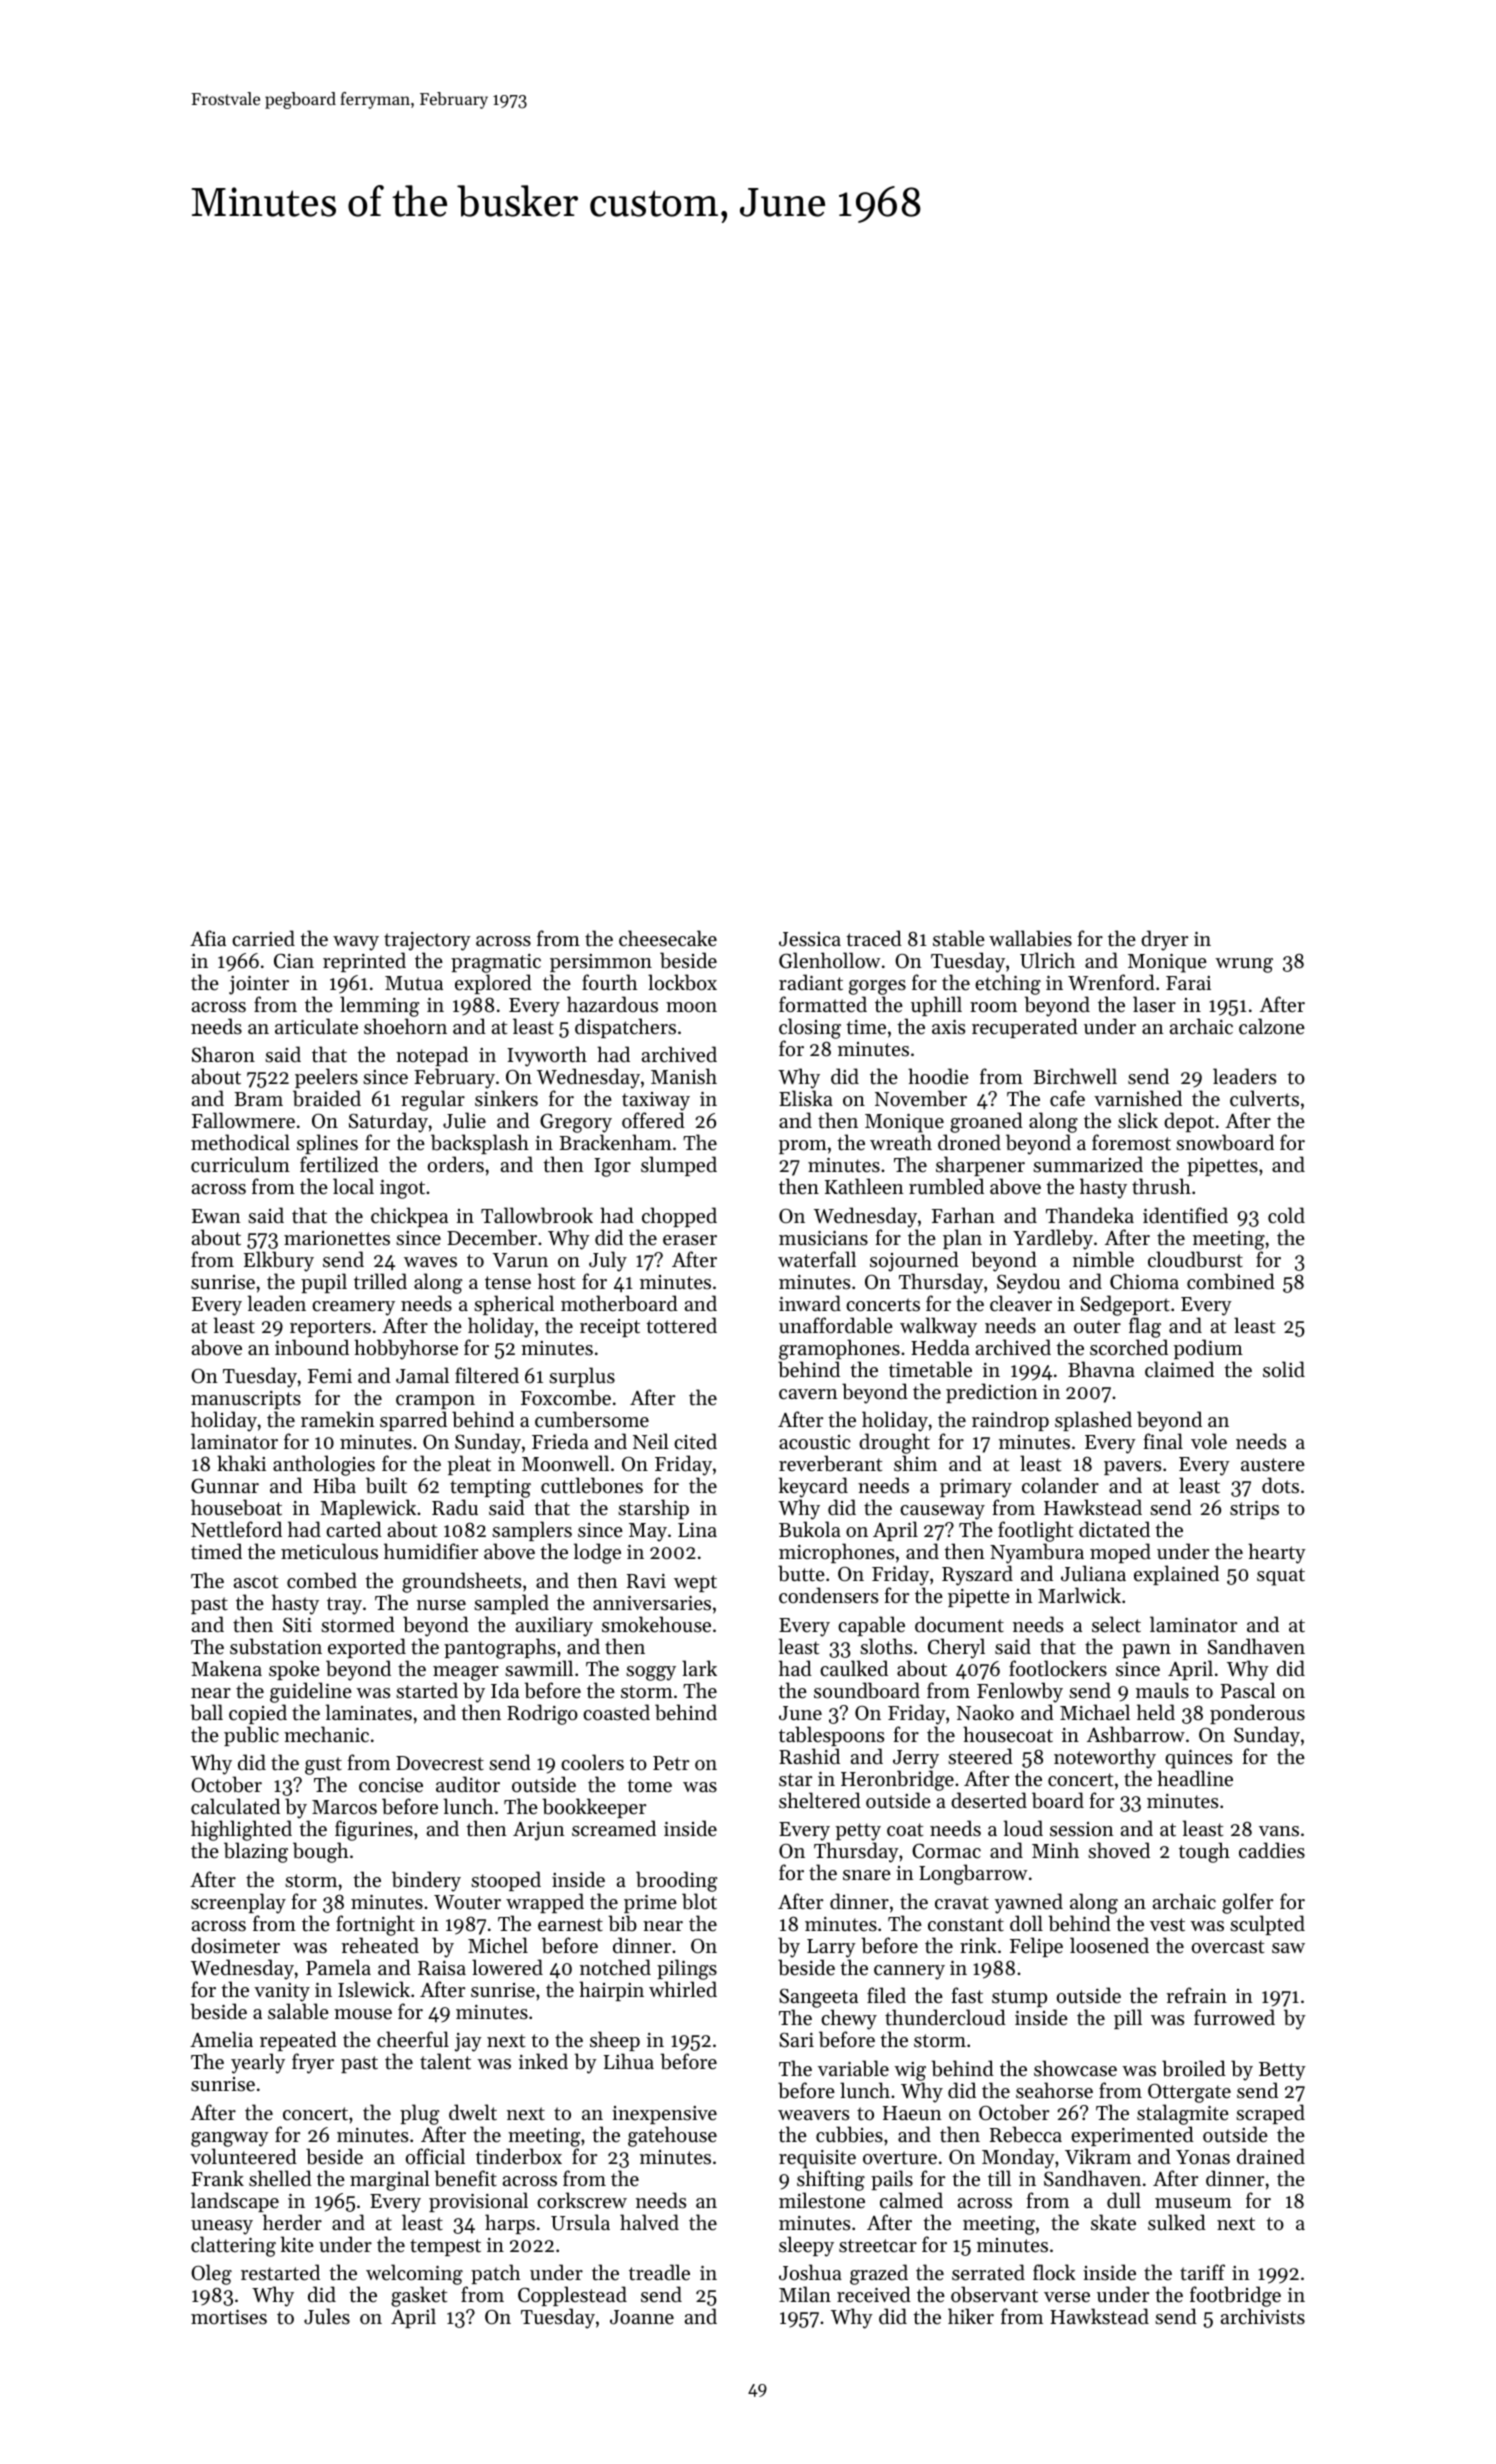 This screenshot has width=1496, height=2464. Describe the element at coordinates (810, 939) in the screenshot. I see `Jessica` at that location.
